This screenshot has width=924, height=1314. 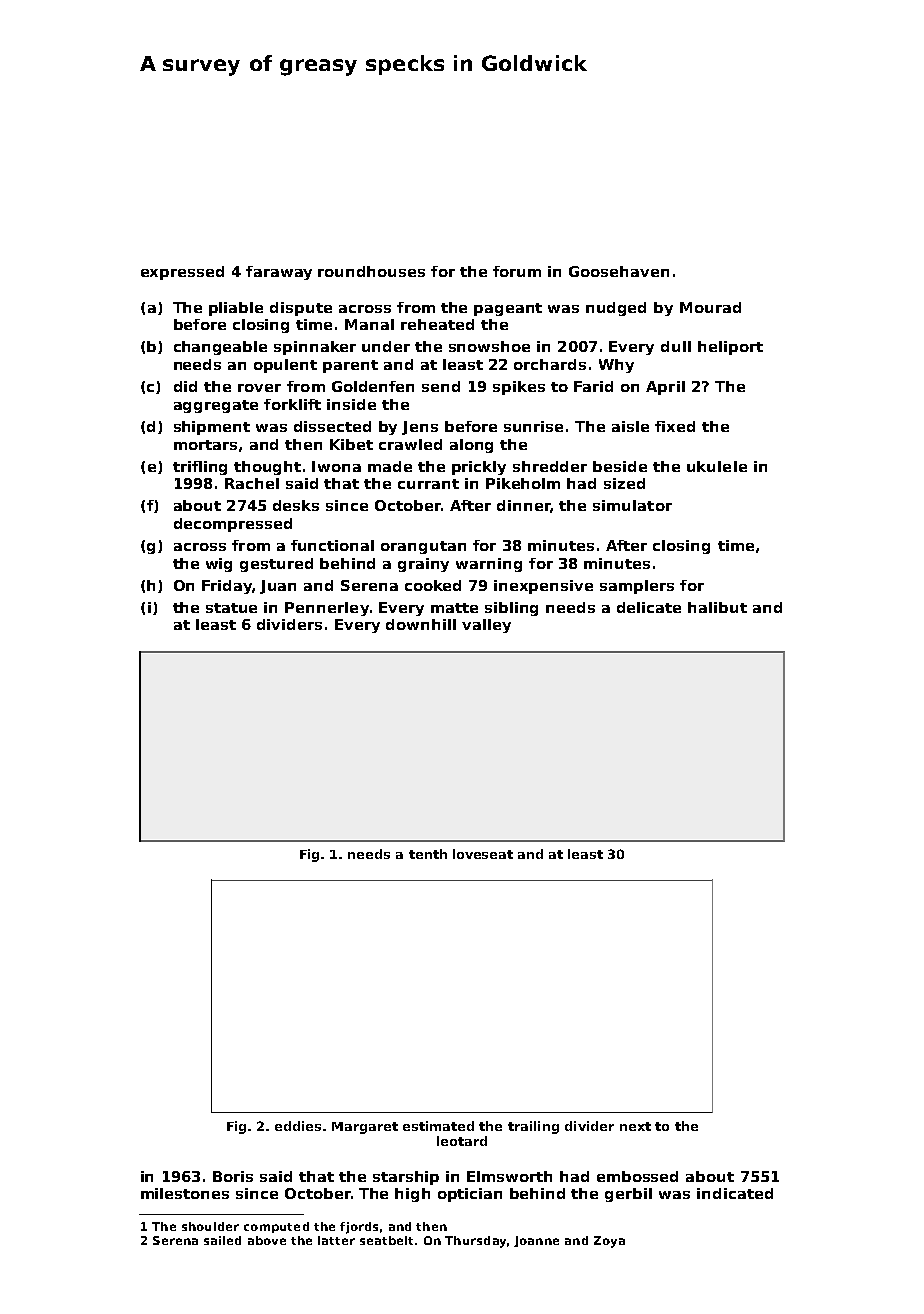 I want to click on expressed, so click(x=182, y=273).
